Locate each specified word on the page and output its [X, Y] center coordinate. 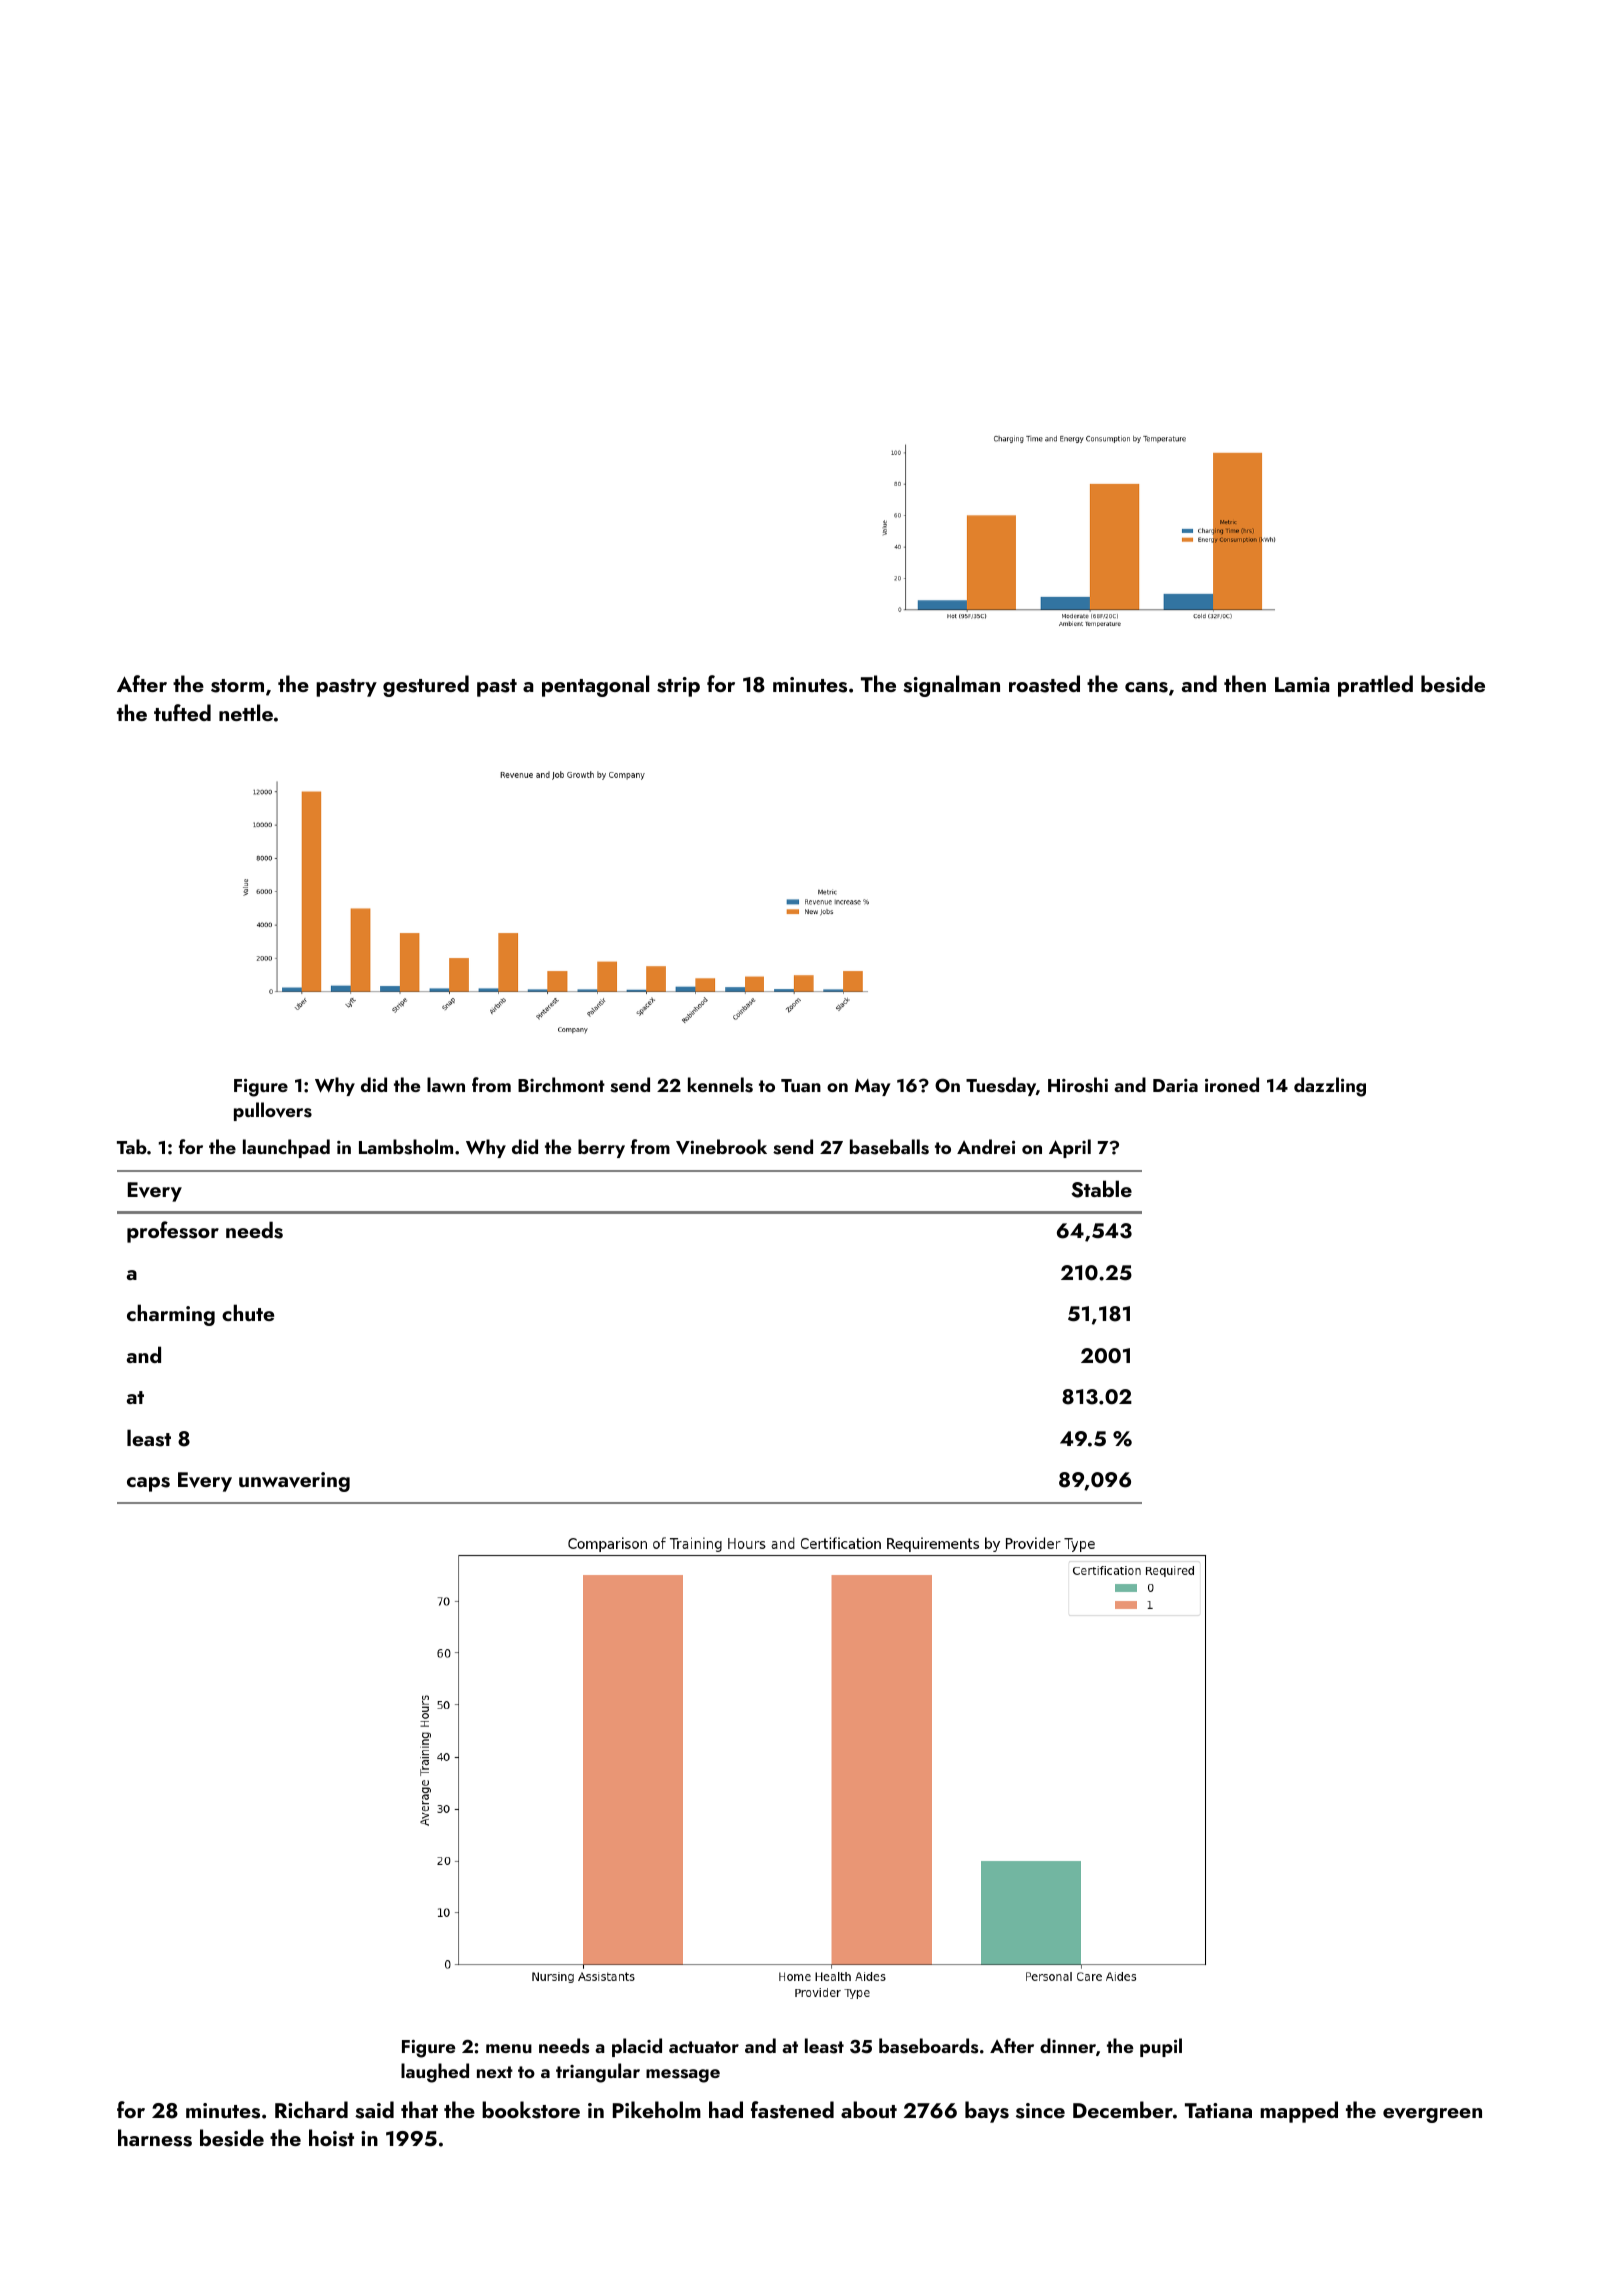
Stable [1101, 1189]
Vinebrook [721, 1147]
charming [171, 1315]
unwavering [294, 1482]
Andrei [986, 1146]
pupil [1161, 2047]
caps [148, 1484]
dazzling [1330, 1087]
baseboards [928, 2046]
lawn [446, 1084]
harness [155, 2138]
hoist [331, 2138]
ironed [1232, 1084]
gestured [426, 686]
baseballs [889, 1147]
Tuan [801, 1085]
